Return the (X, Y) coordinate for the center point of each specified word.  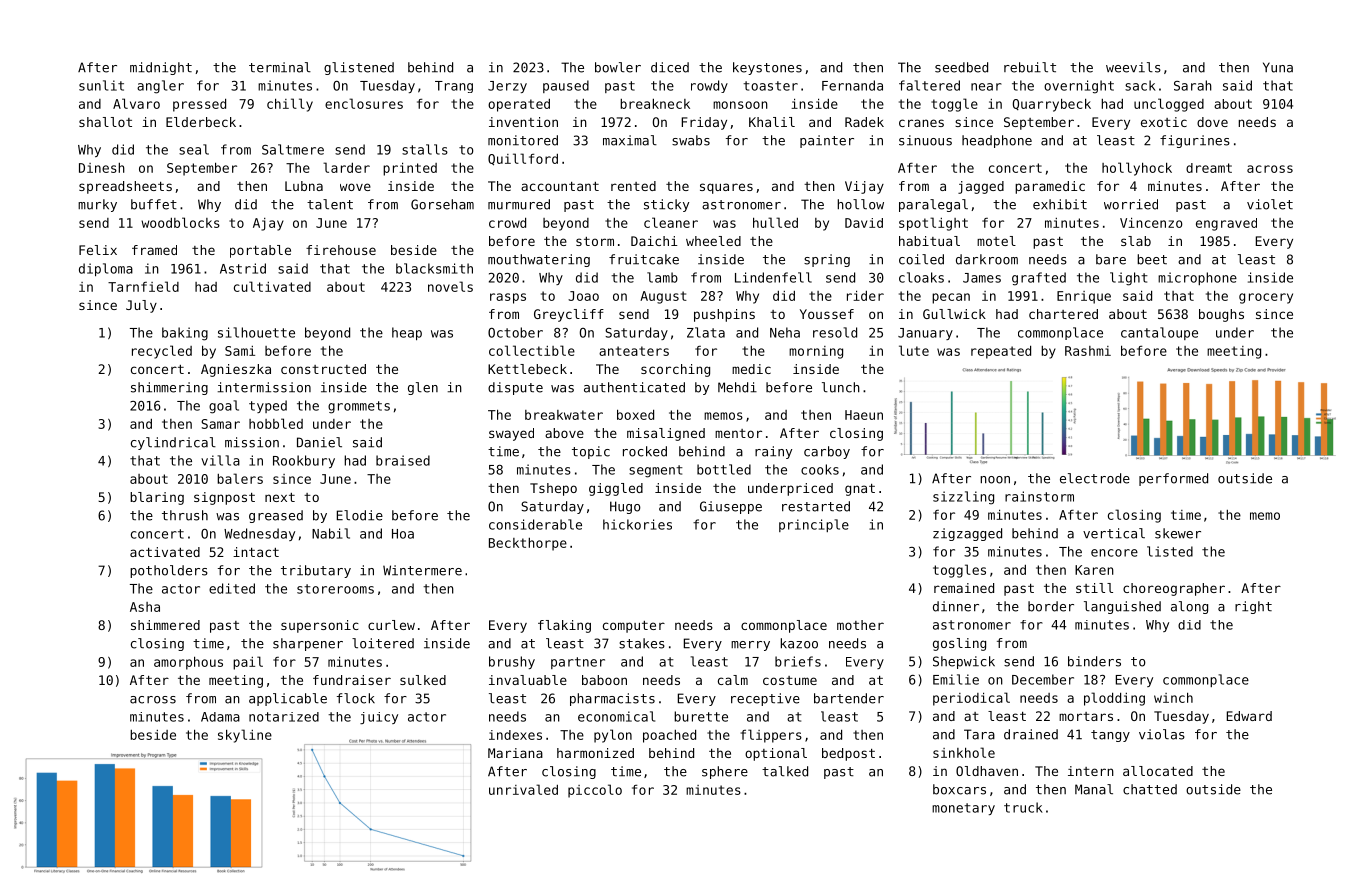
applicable (288, 699)
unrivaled (523, 789)
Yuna (1278, 67)
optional (776, 754)
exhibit (1060, 204)
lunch (841, 387)
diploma (106, 269)
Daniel (319, 442)
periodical (971, 699)
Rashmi (1088, 351)
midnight (161, 68)
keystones (767, 68)
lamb (662, 277)
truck (1023, 807)
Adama (220, 717)
